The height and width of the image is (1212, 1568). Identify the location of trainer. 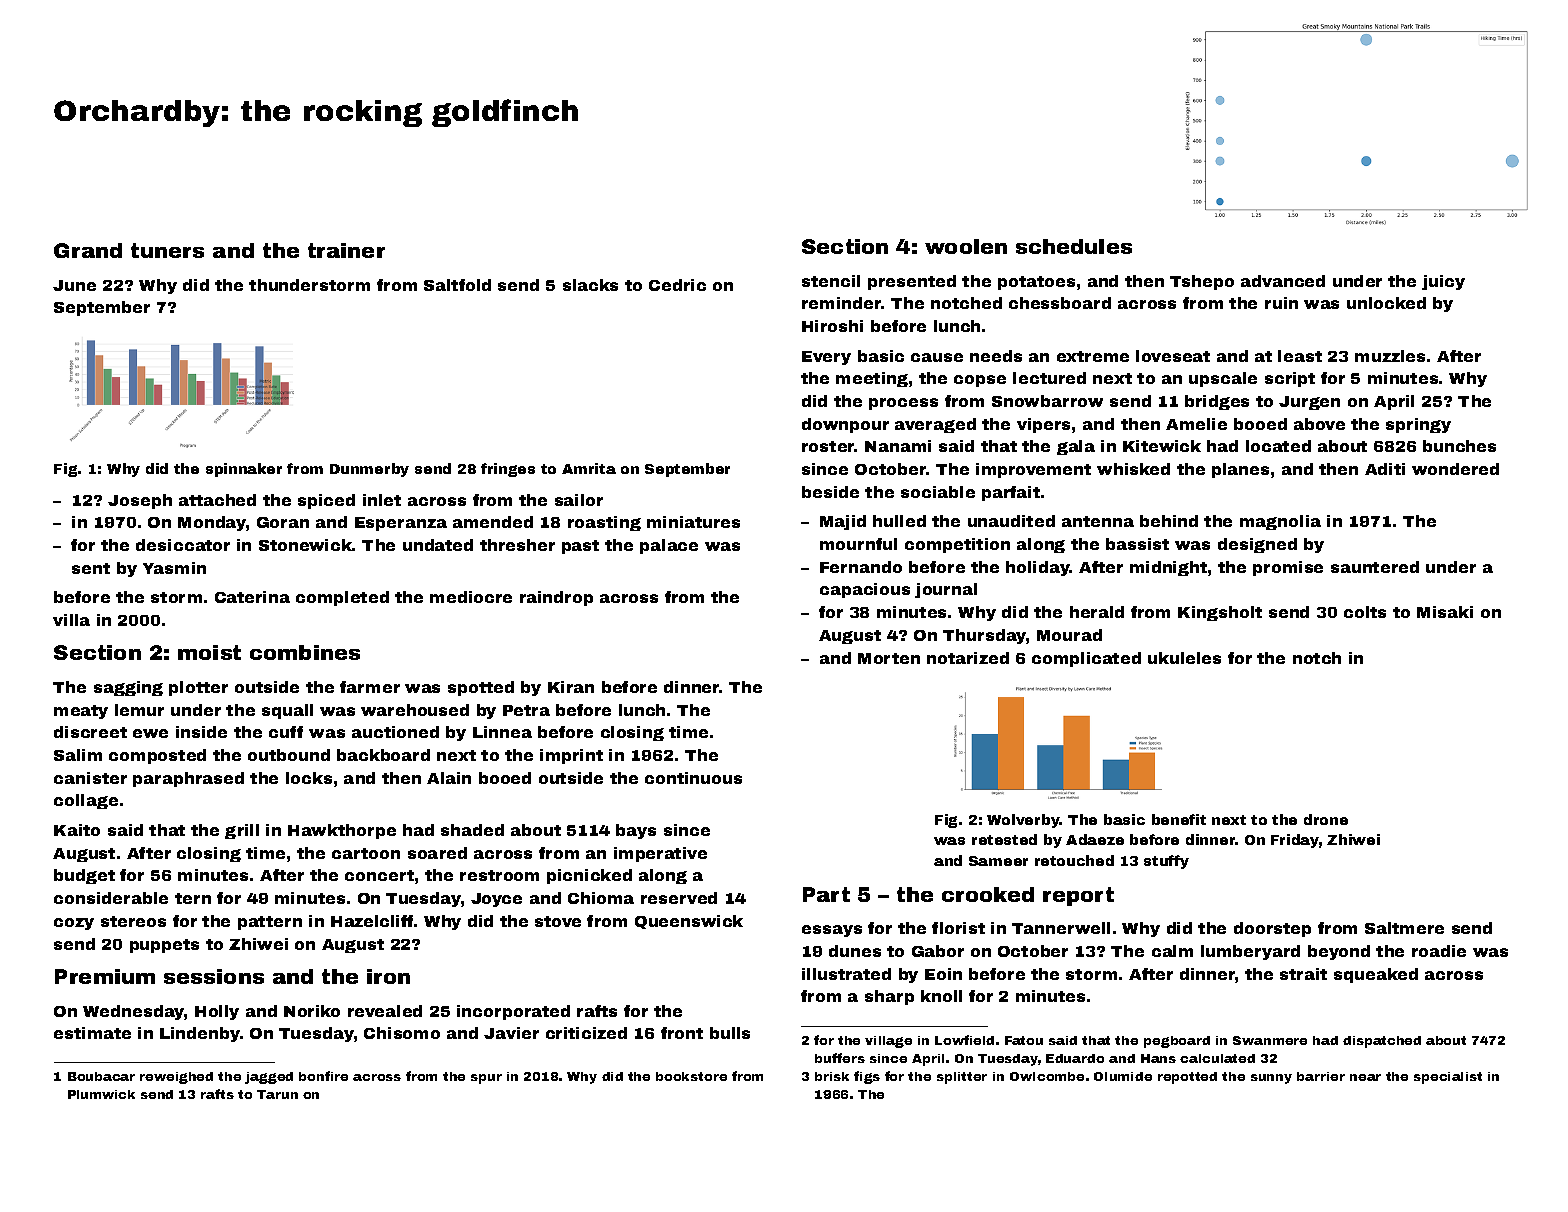
(346, 250).
